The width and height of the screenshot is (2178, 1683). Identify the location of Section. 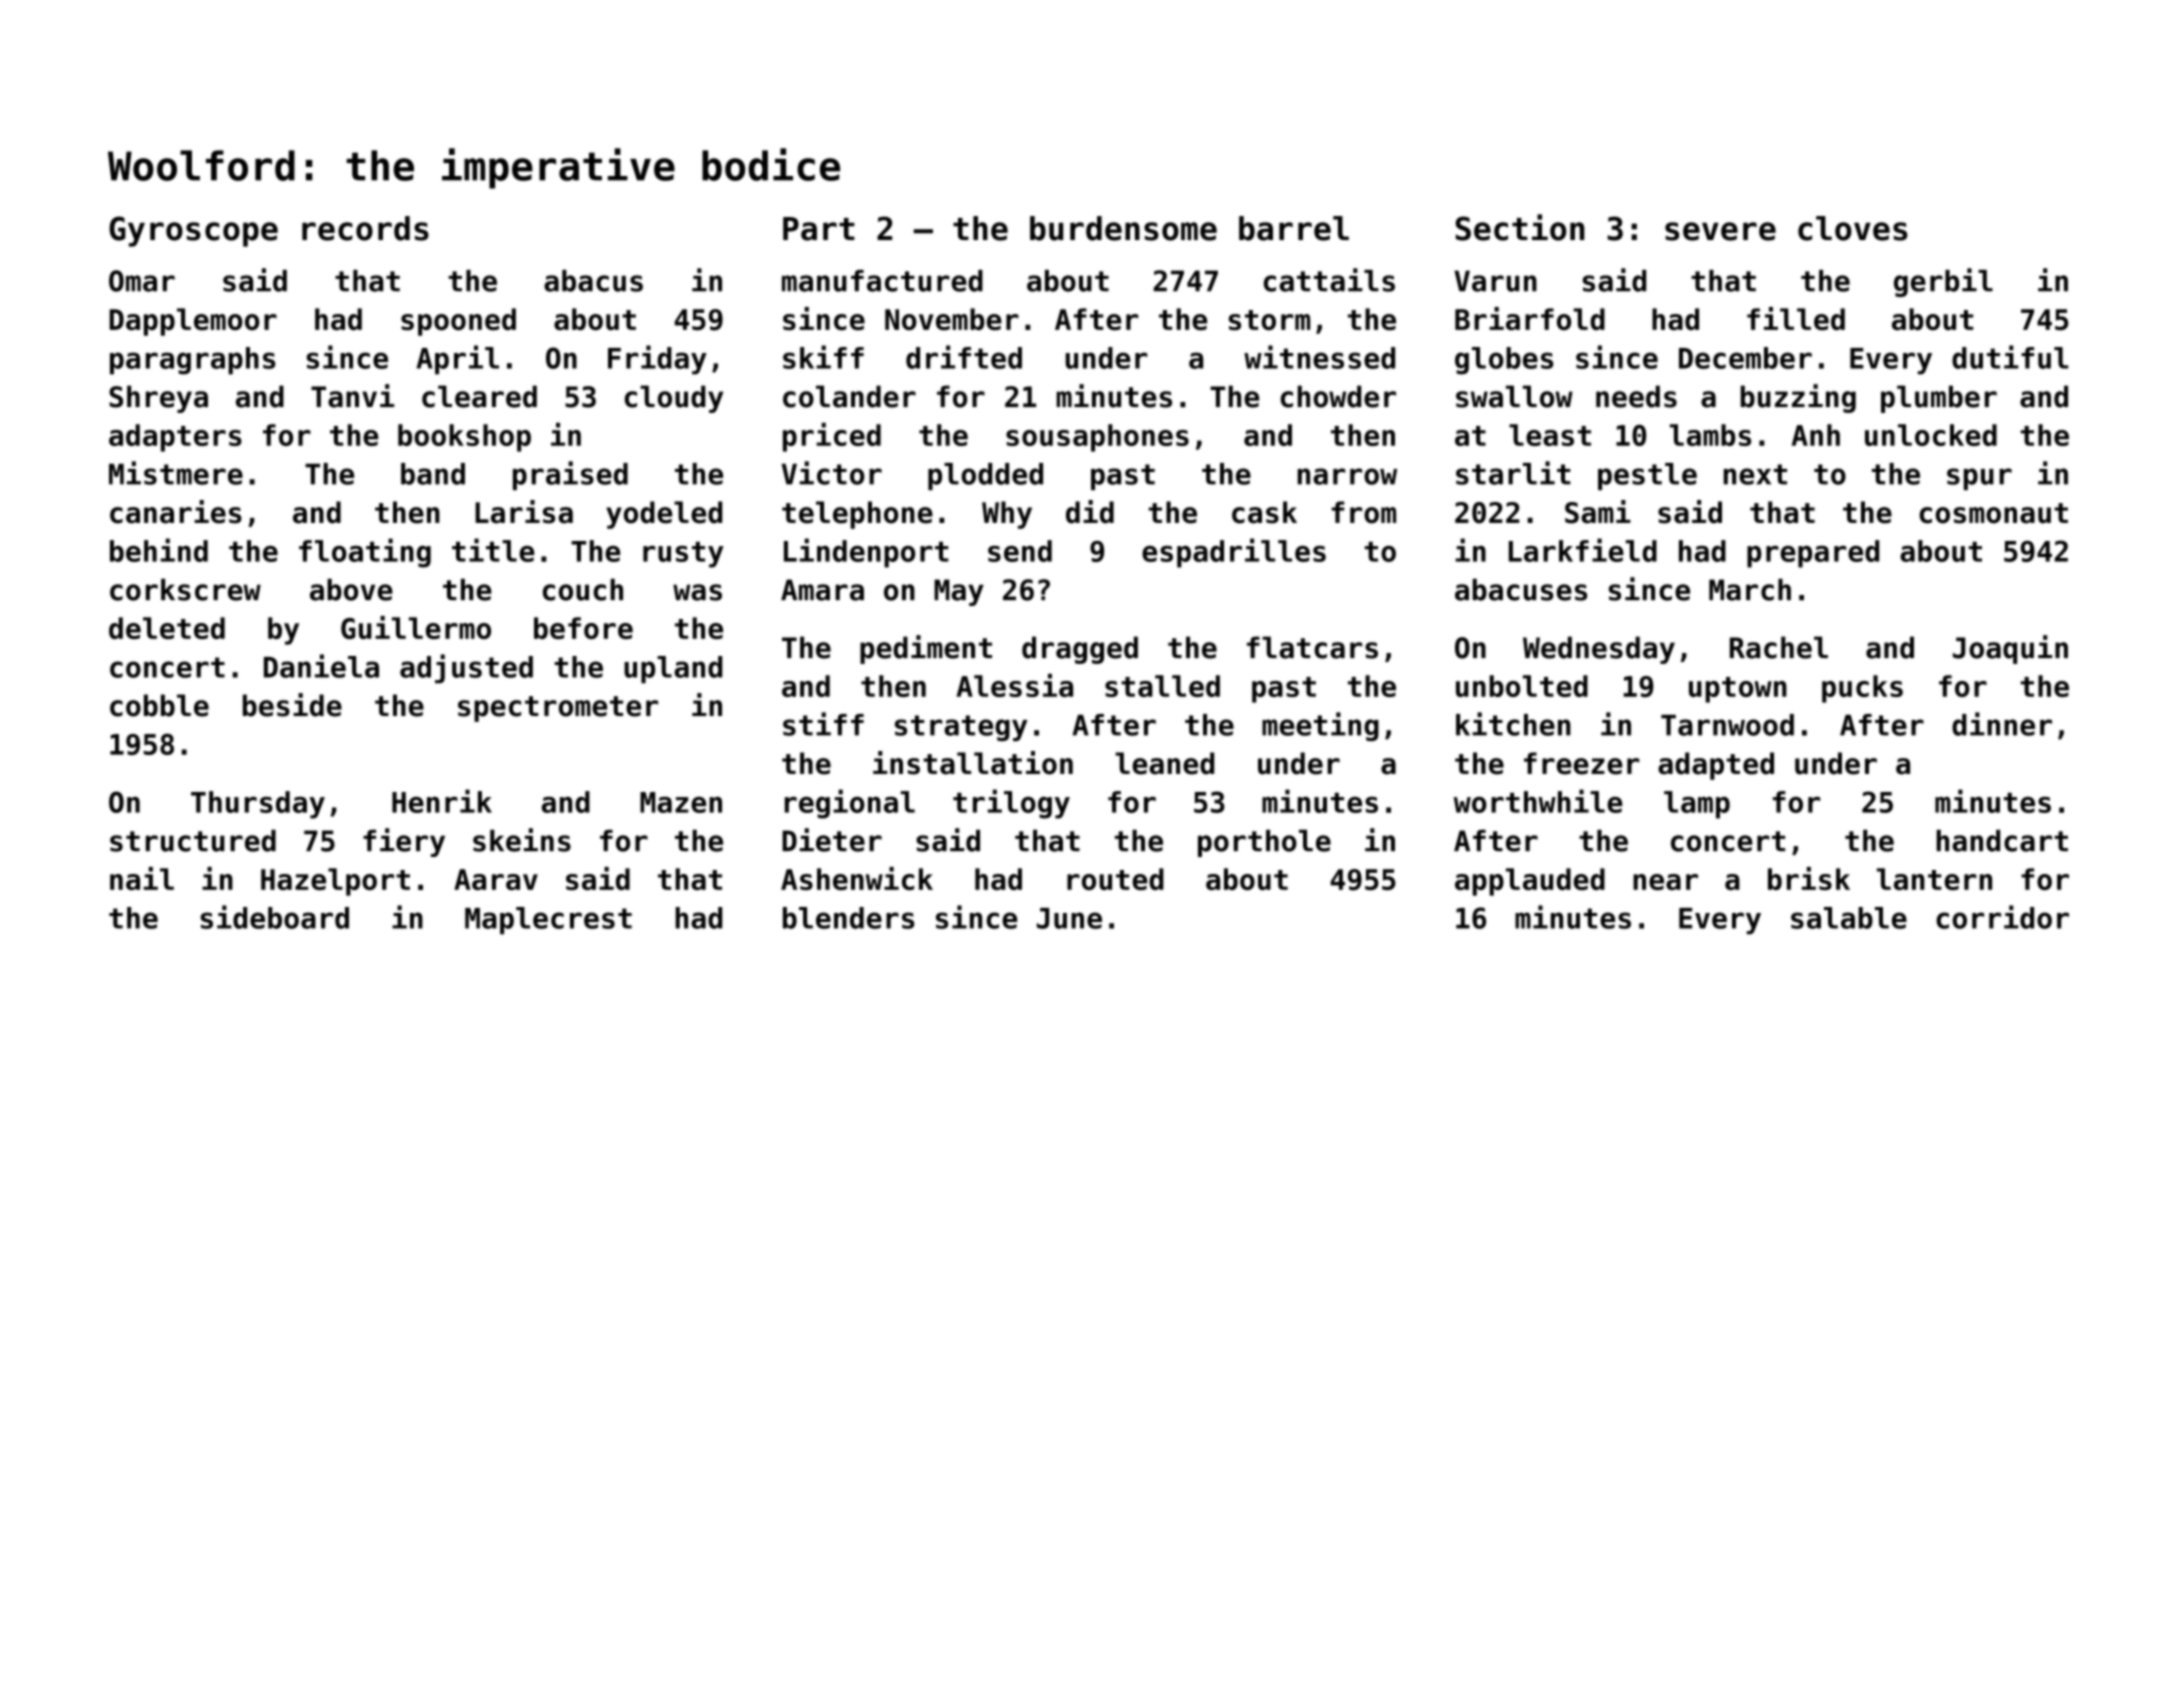
(1520, 227).
